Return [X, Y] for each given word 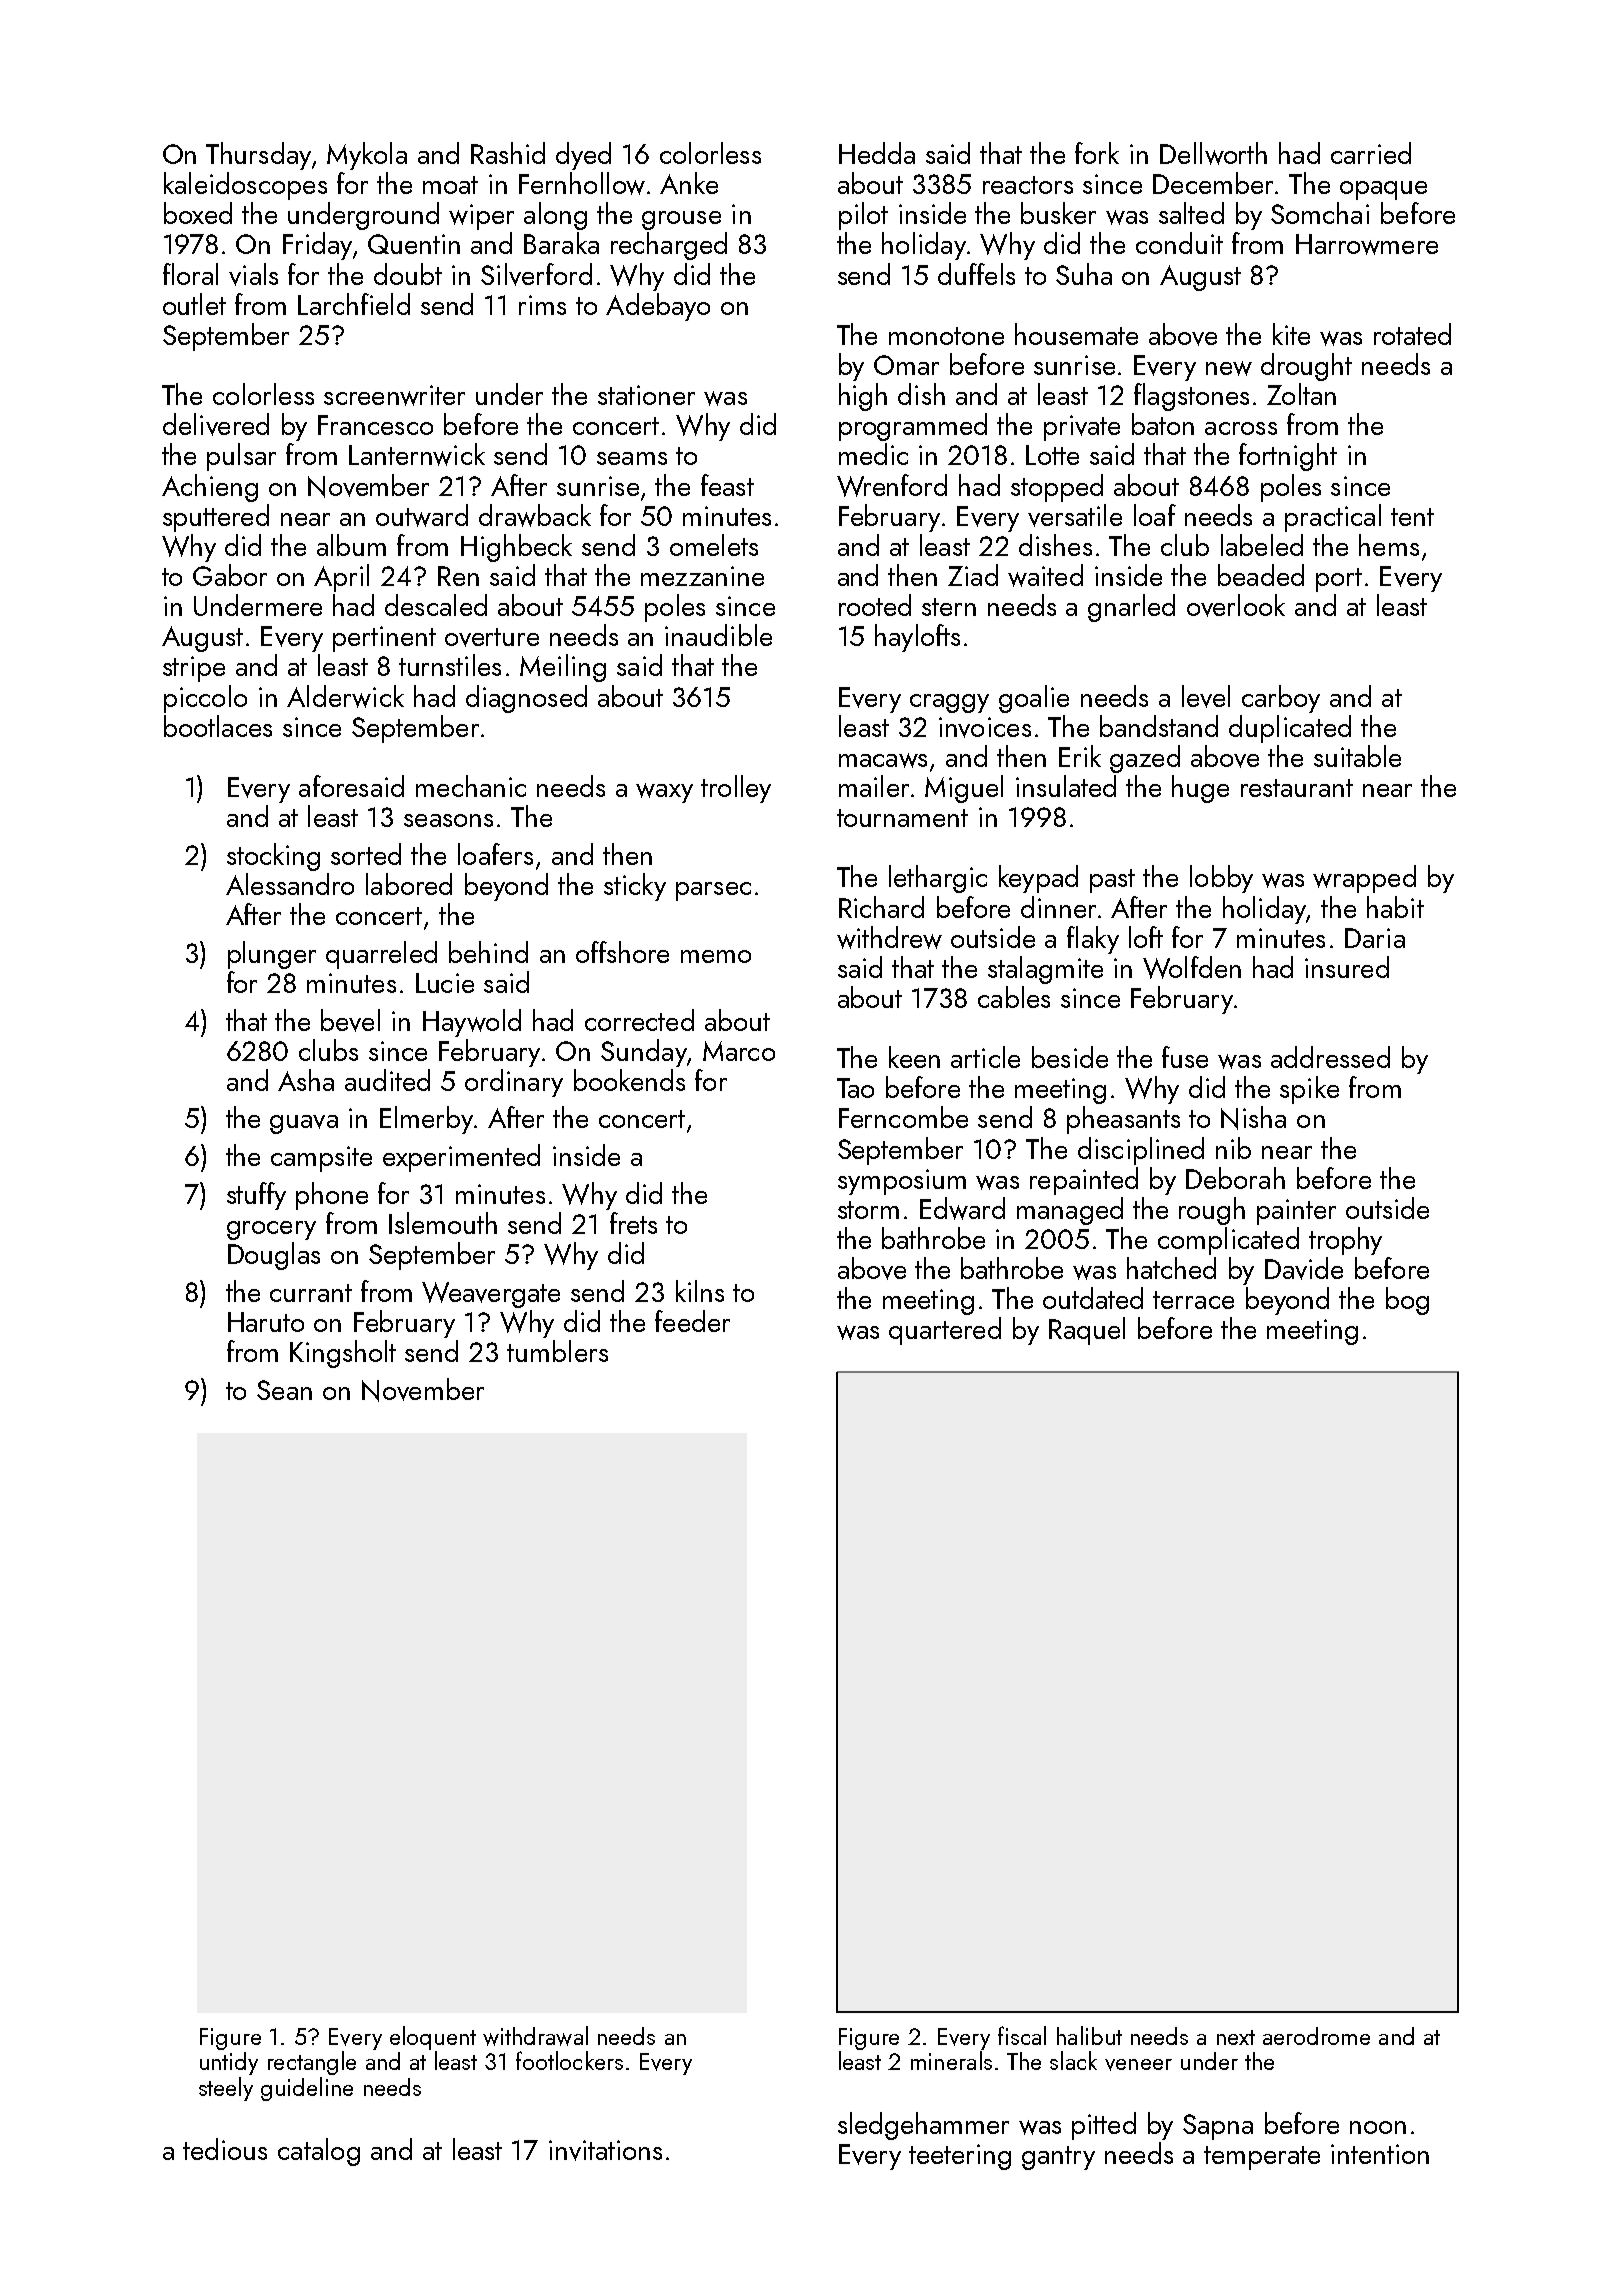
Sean [284, 1390]
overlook [1236, 605]
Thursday [258, 156]
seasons [448, 820]
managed [1070, 1211]
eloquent [433, 2038]
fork [1097, 153]
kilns [700, 1291]
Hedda [877, 153]
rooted [875, 605]
